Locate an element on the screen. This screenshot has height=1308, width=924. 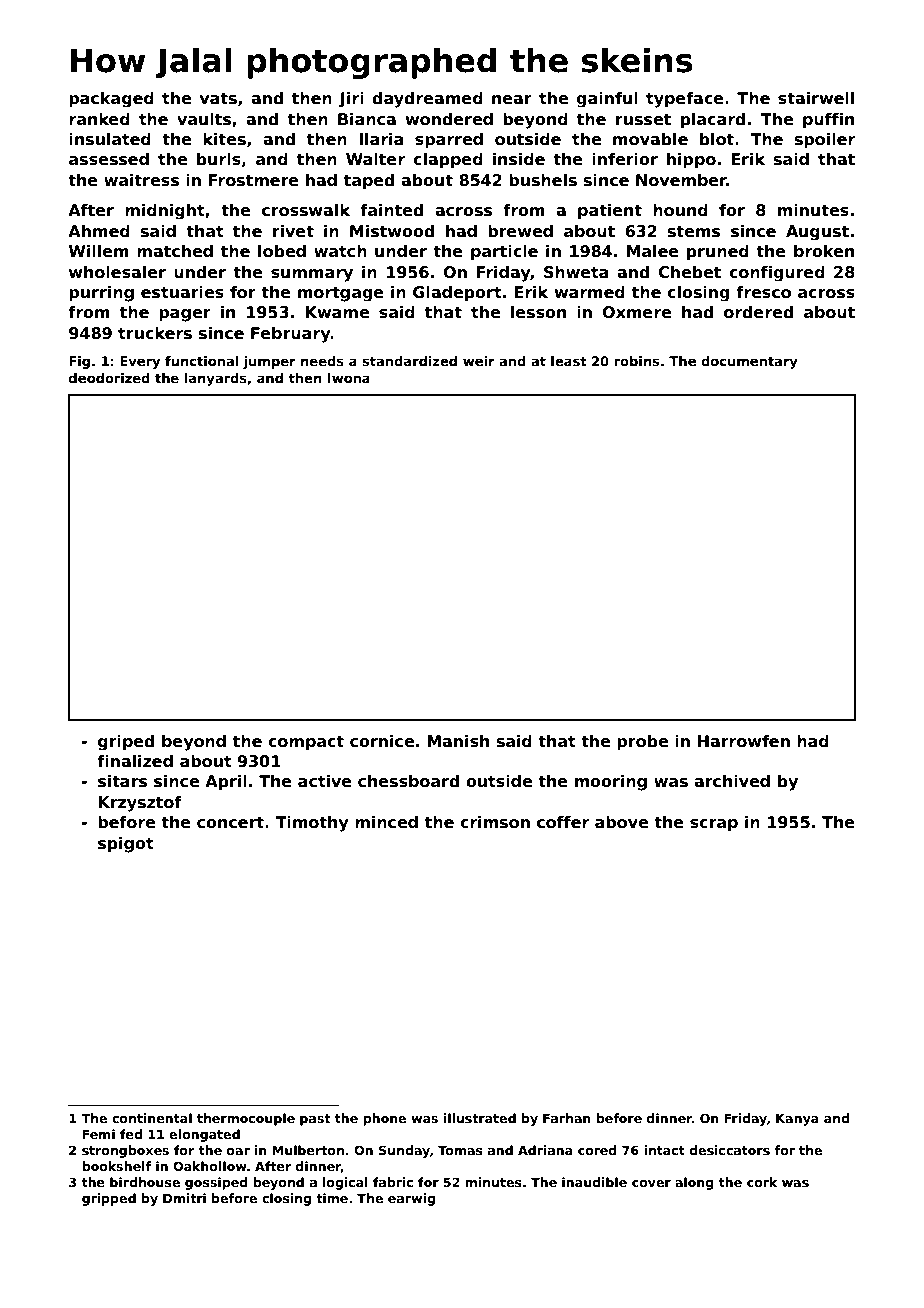
spoiler is located at coordinates (825, 141).
